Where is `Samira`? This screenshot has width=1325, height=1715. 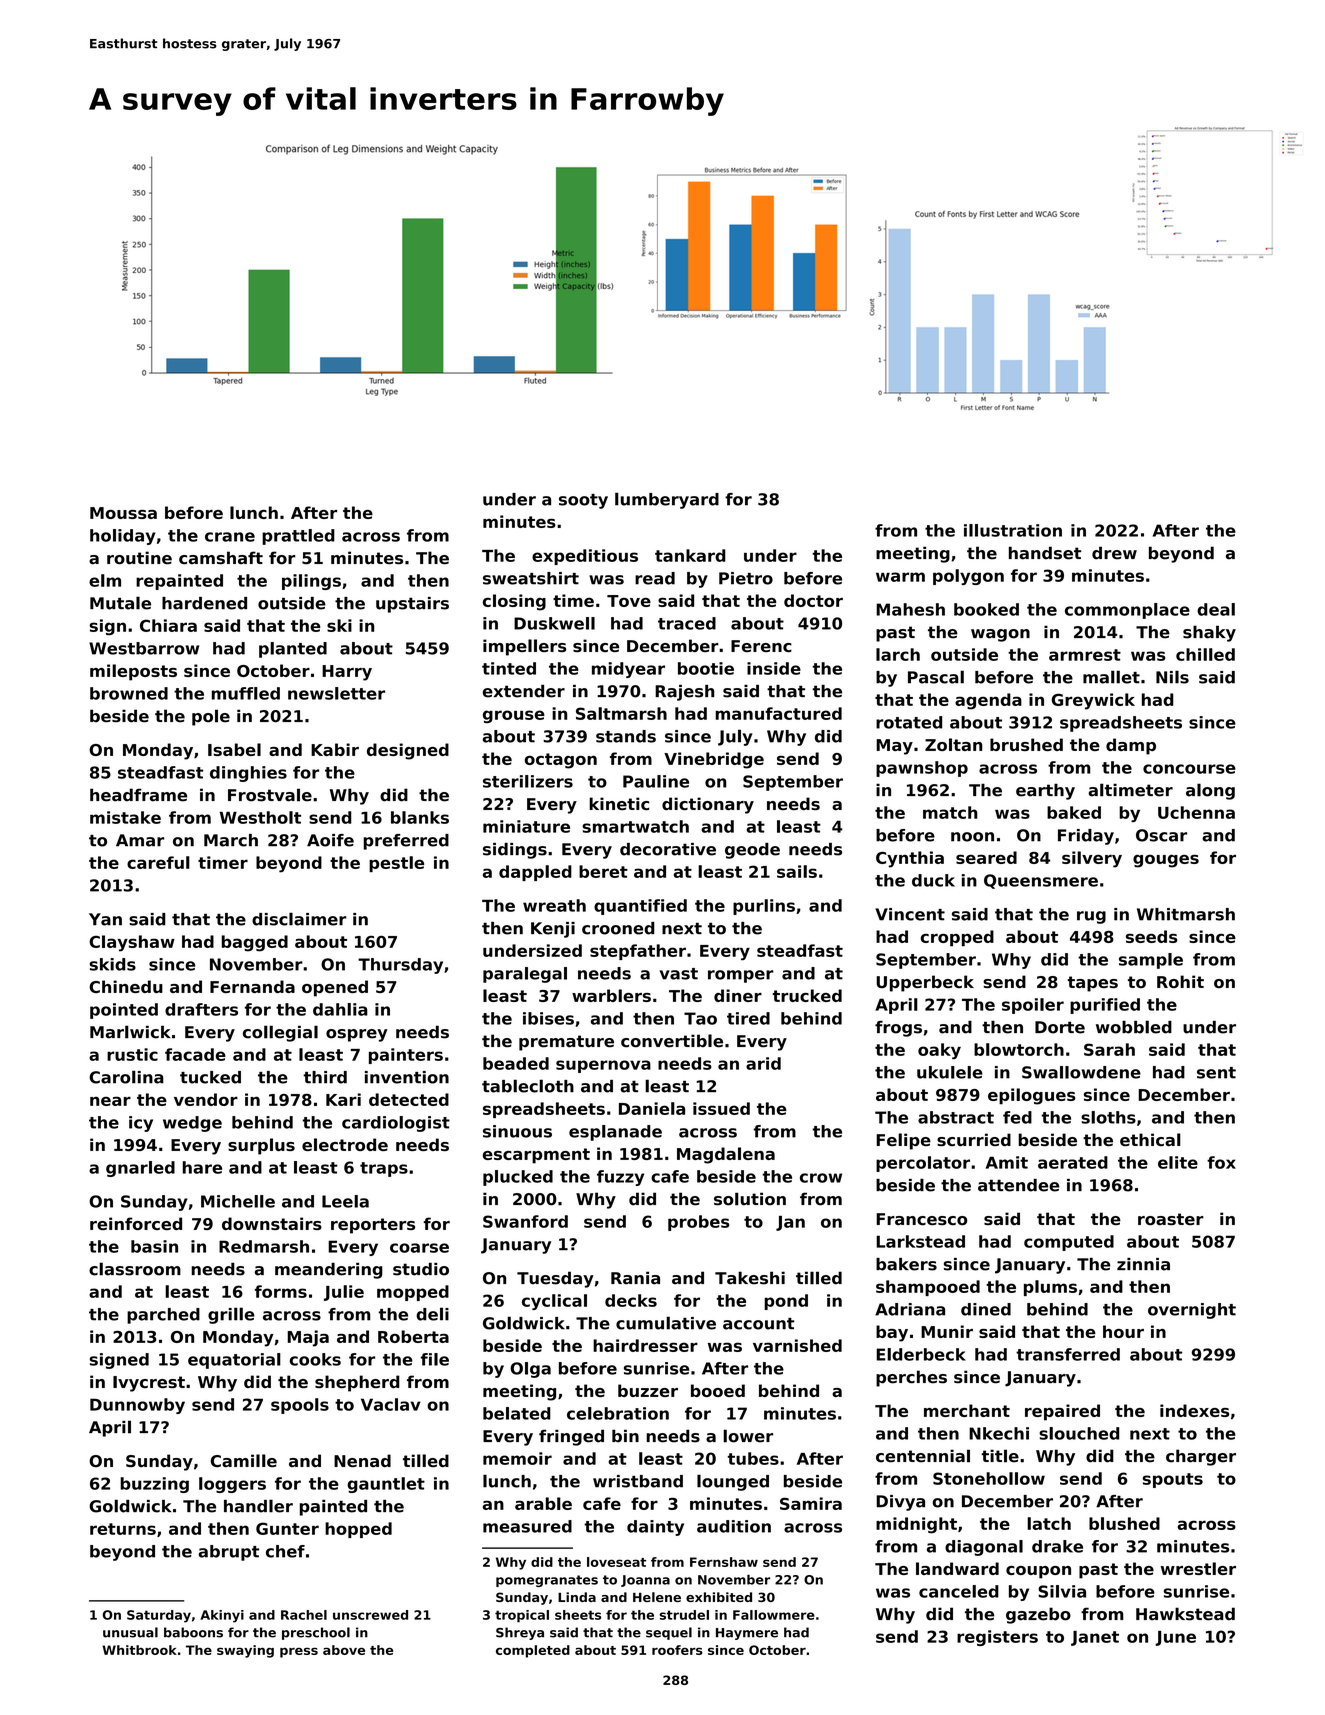
Samira is located at coordinates (811, 1503).
